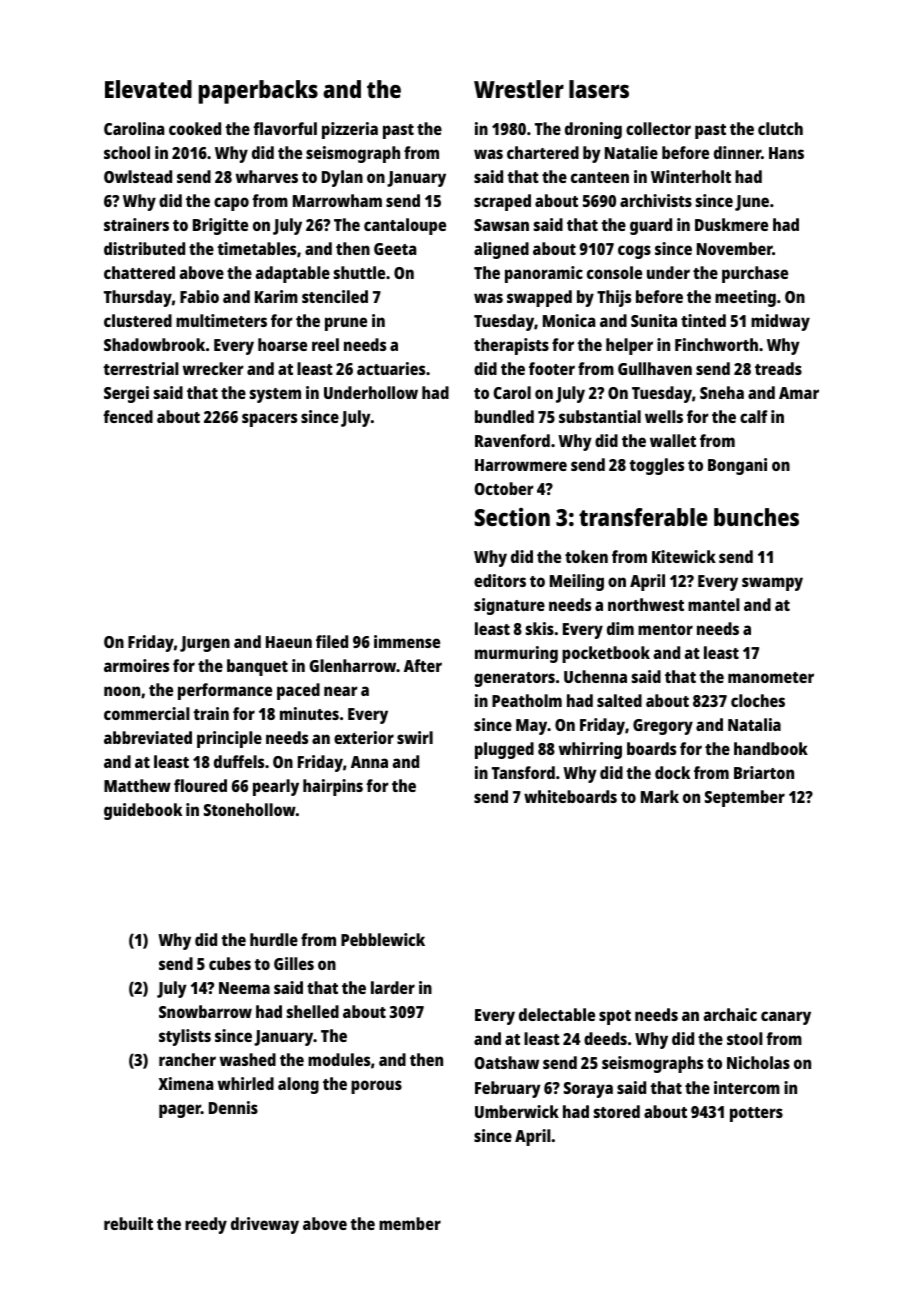 The width and height of the document is (924, 1308). What do you see at coordinates (376, 1087) in the document?
I see `porous` at bounding box center [376, 1087].
